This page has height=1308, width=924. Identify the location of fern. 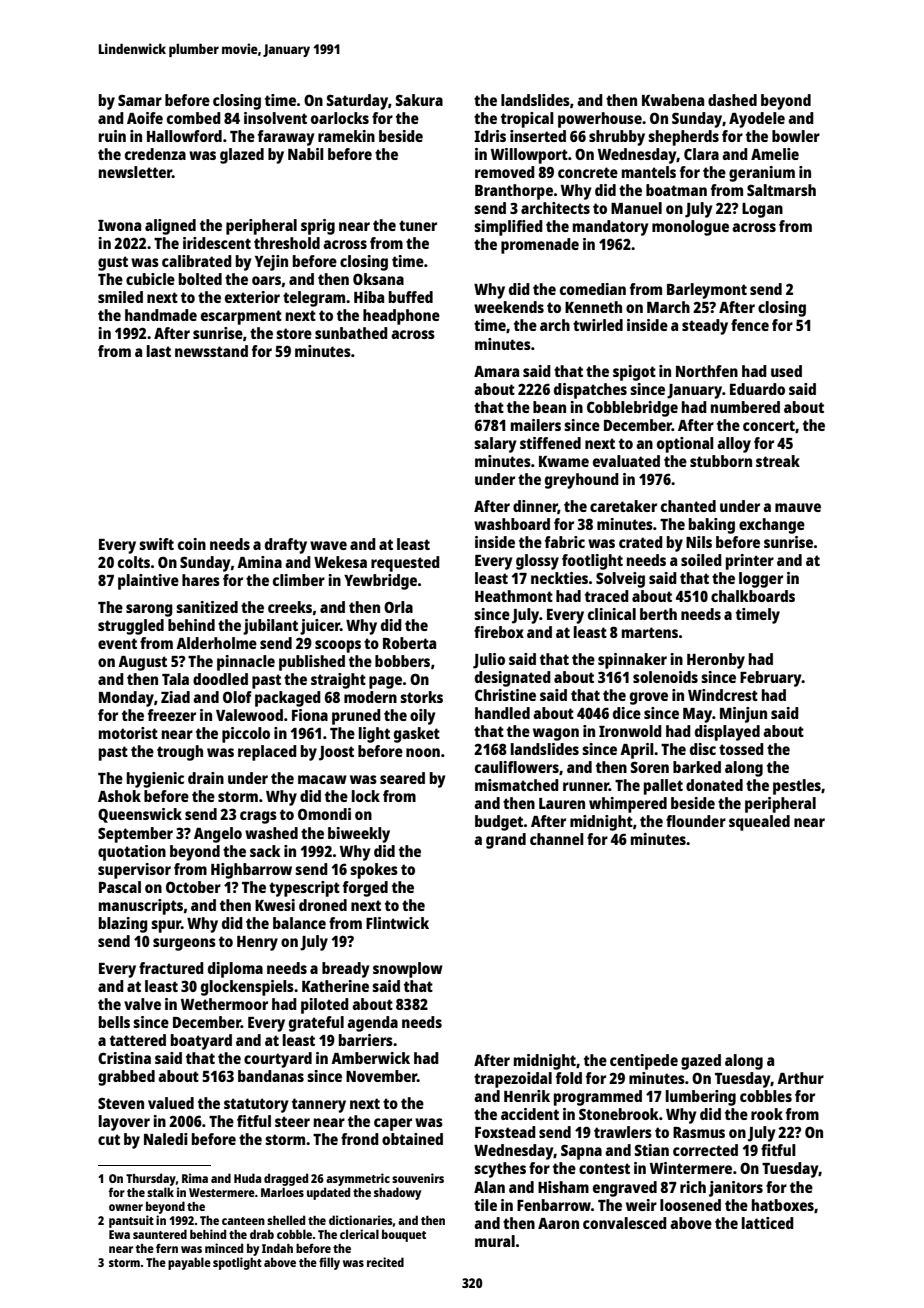
(167, 1248).
